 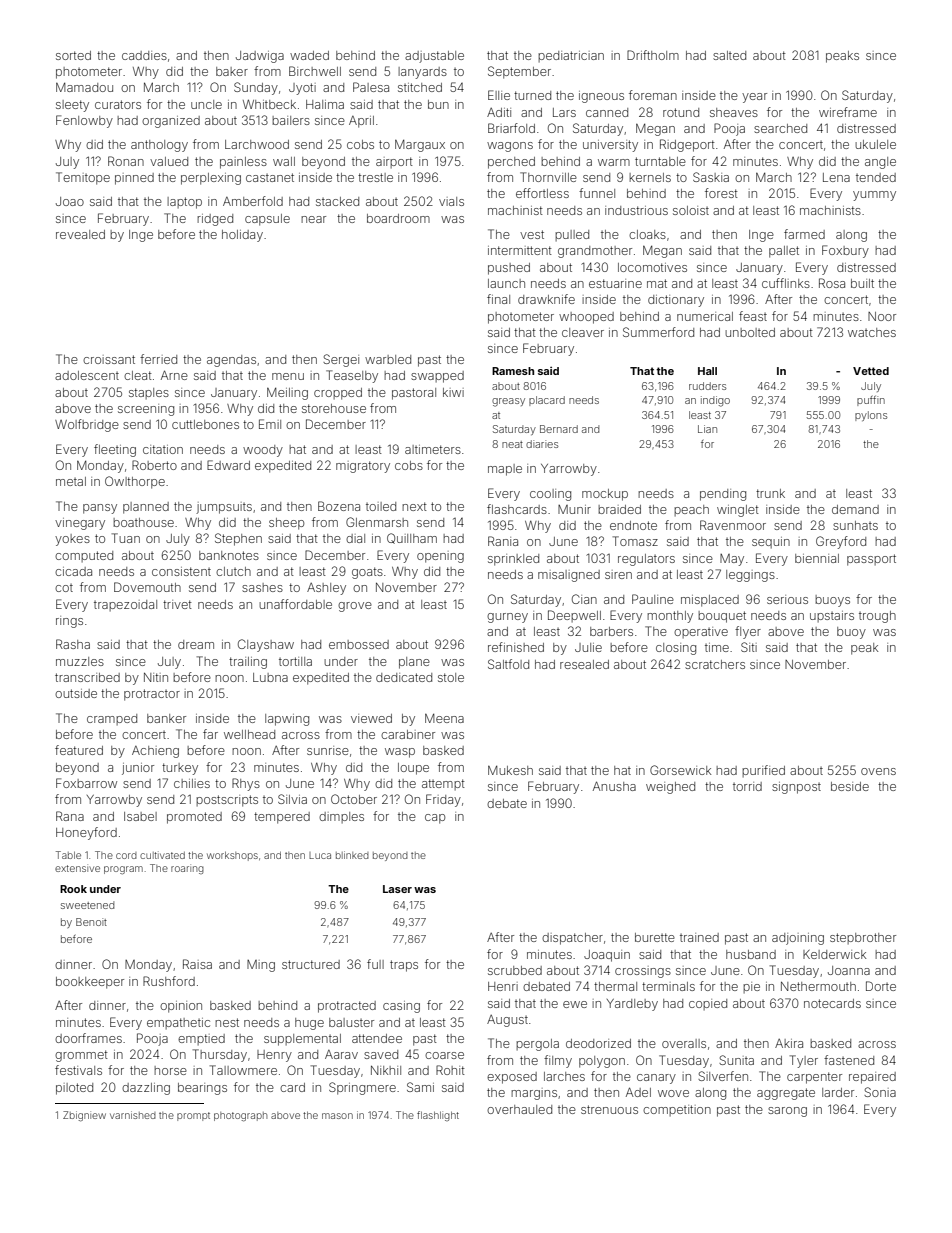 I want to click on Saskia, so click(x=711, y=177).
